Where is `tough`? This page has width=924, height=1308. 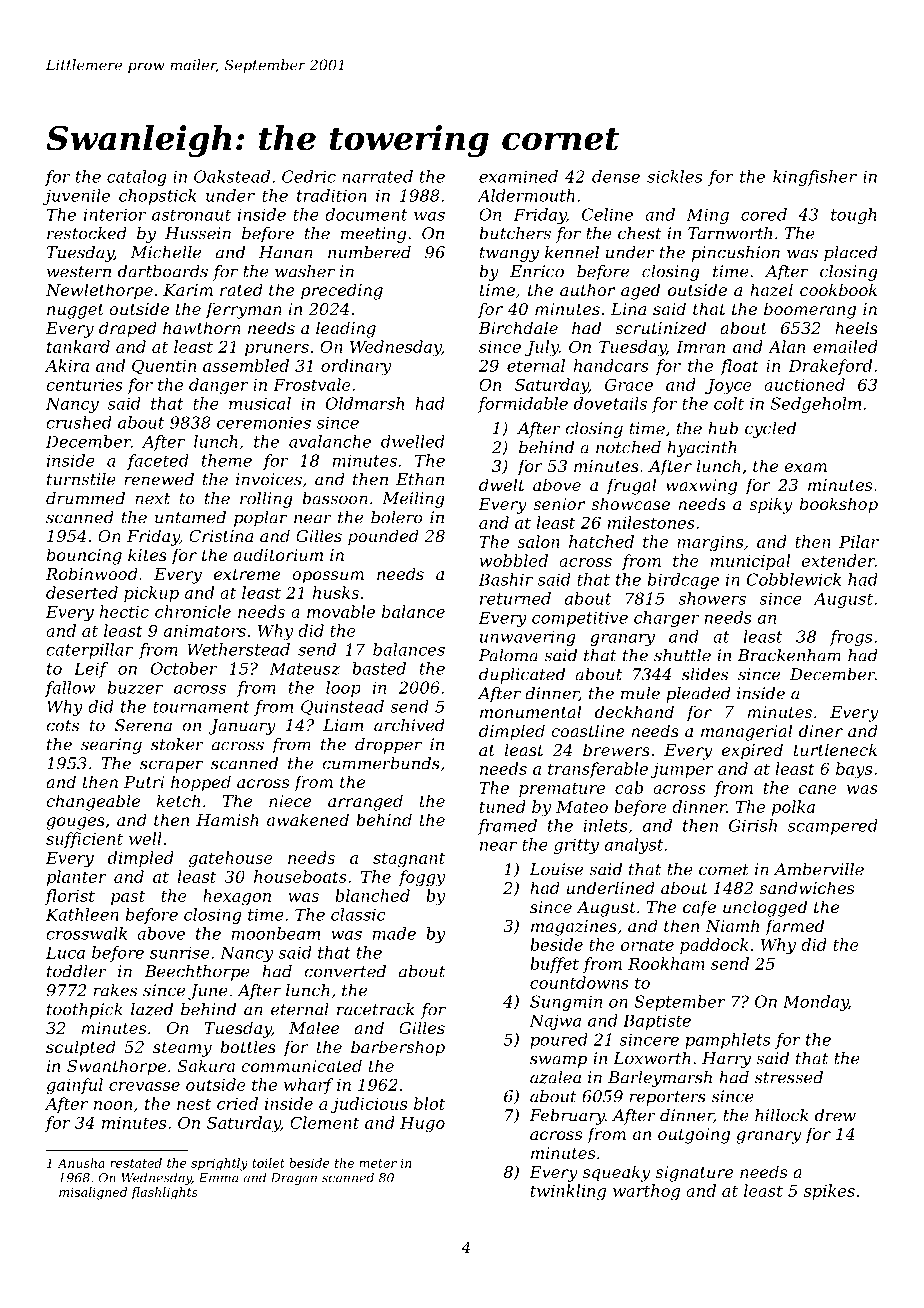 tough is located at coordinates (853, 216).
